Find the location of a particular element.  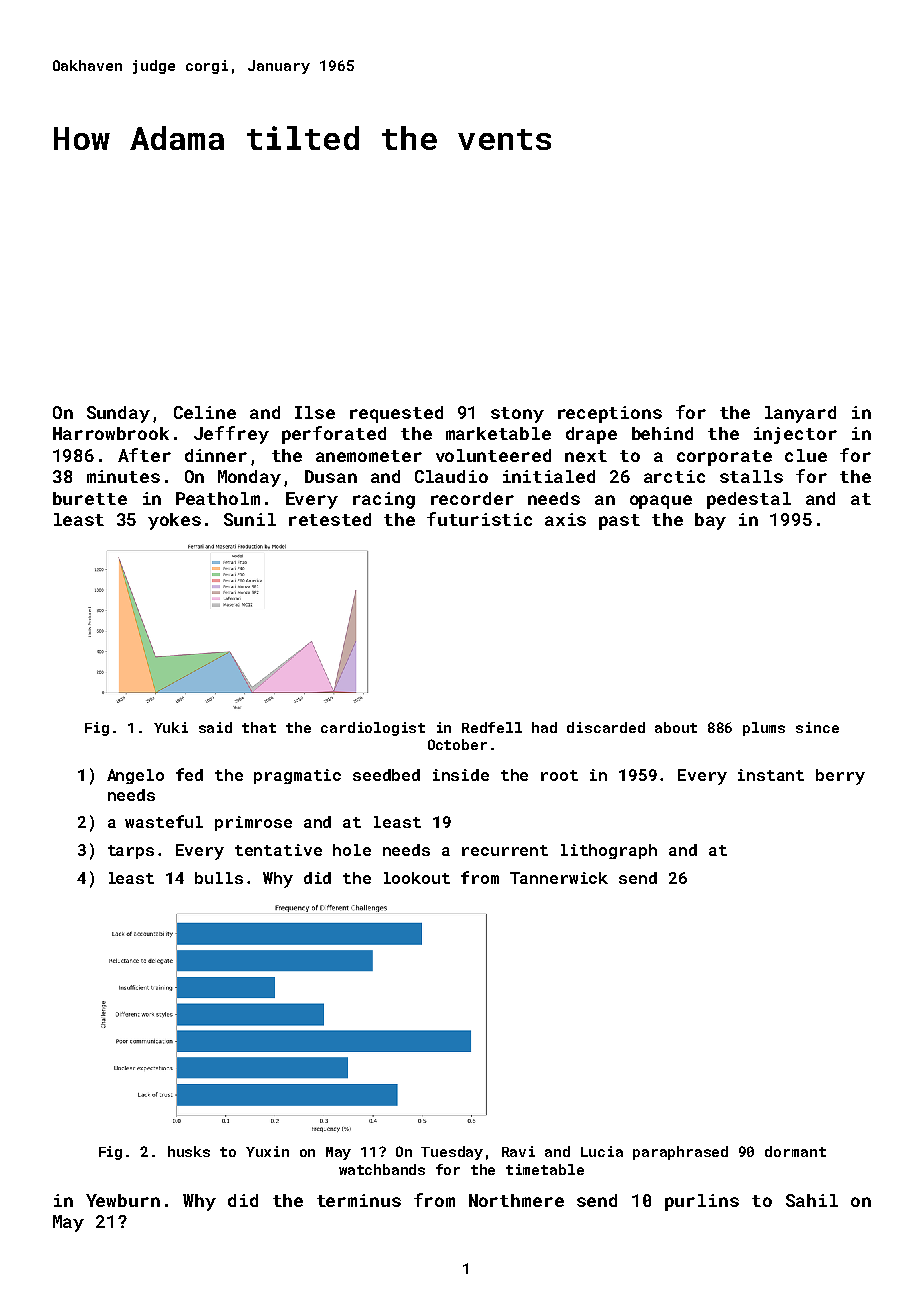

opaque is located at coordinates (661, 502).
